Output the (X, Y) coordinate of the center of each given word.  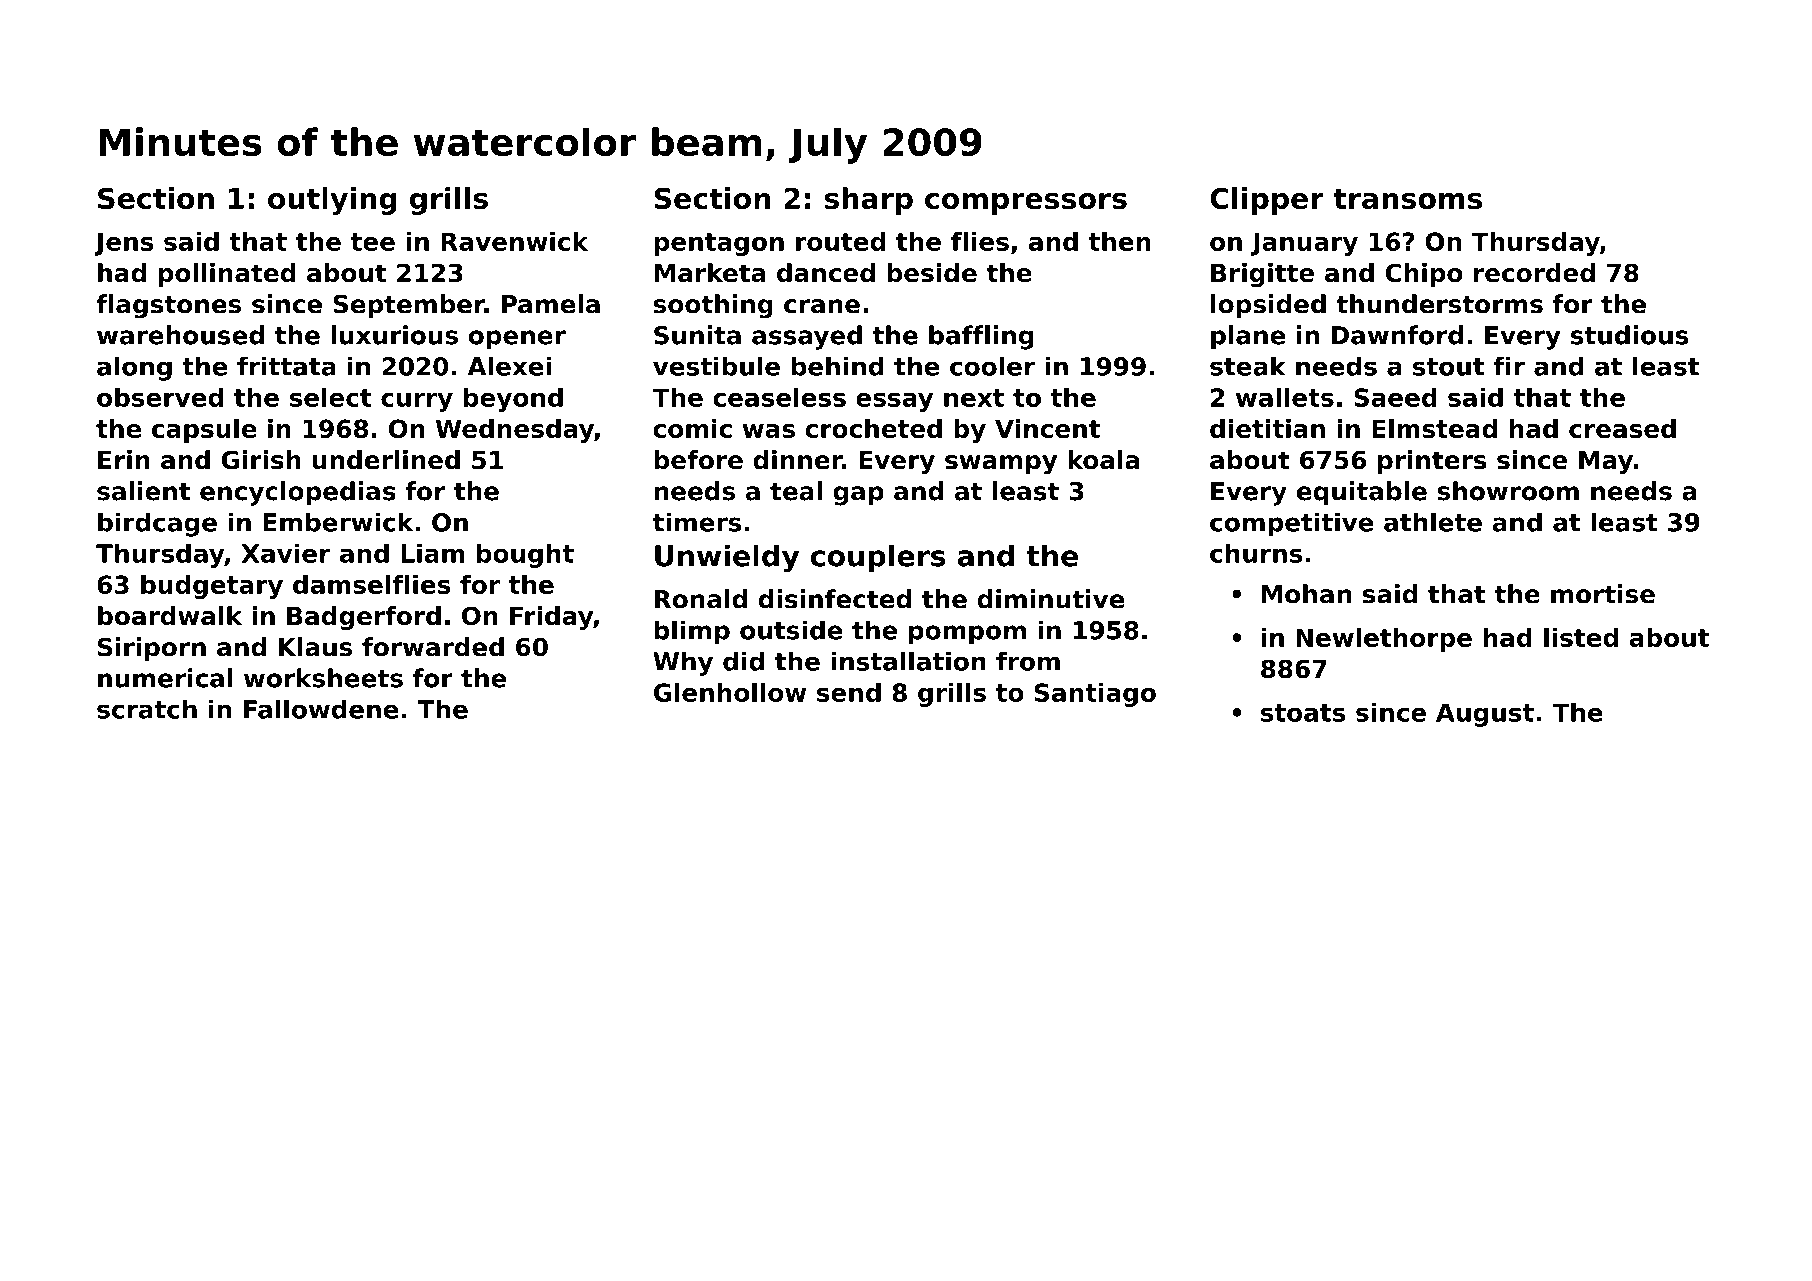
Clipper (1267, 201)
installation (908, 661)
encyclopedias (298, 493)
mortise (1603, 594)
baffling (981, 337)
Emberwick (338, 522)
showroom (1508, 491)
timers (697, 522)
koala (1103, 460)
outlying (332, 201)
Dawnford (1397, 335)
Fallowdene (321, 709)
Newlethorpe (1384, 639)
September (409, 306)
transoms (1407, 199)
